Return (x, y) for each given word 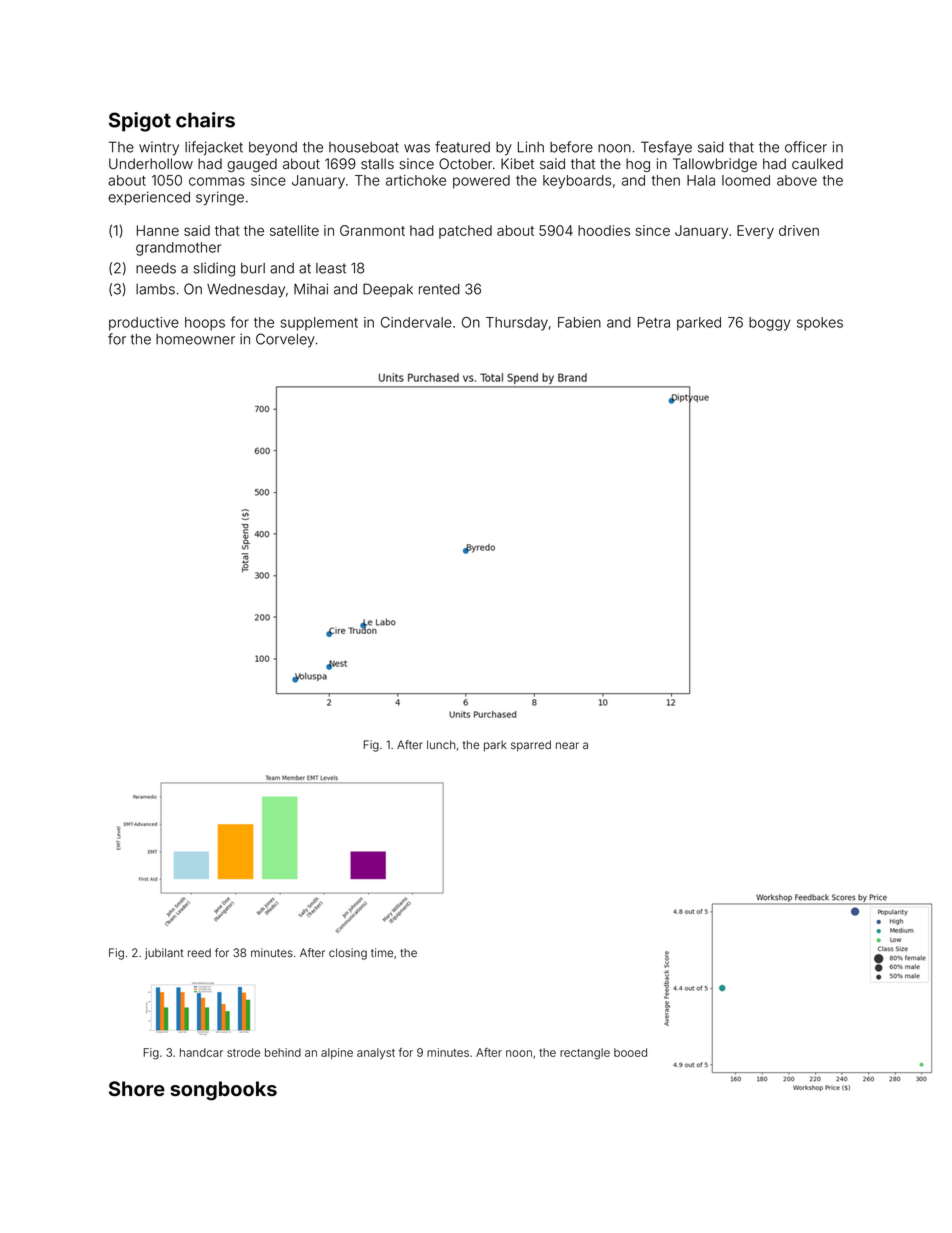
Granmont (372, 230)
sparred (531, 746)
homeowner (195, 339)
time (382, 952)
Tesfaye (666, 148)
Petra (654, 322)
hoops (205, 324)
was (417, 148)
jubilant (164, 954)
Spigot (140, 122)
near (567, 745)
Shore (137, 1088)
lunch (441, 744)
